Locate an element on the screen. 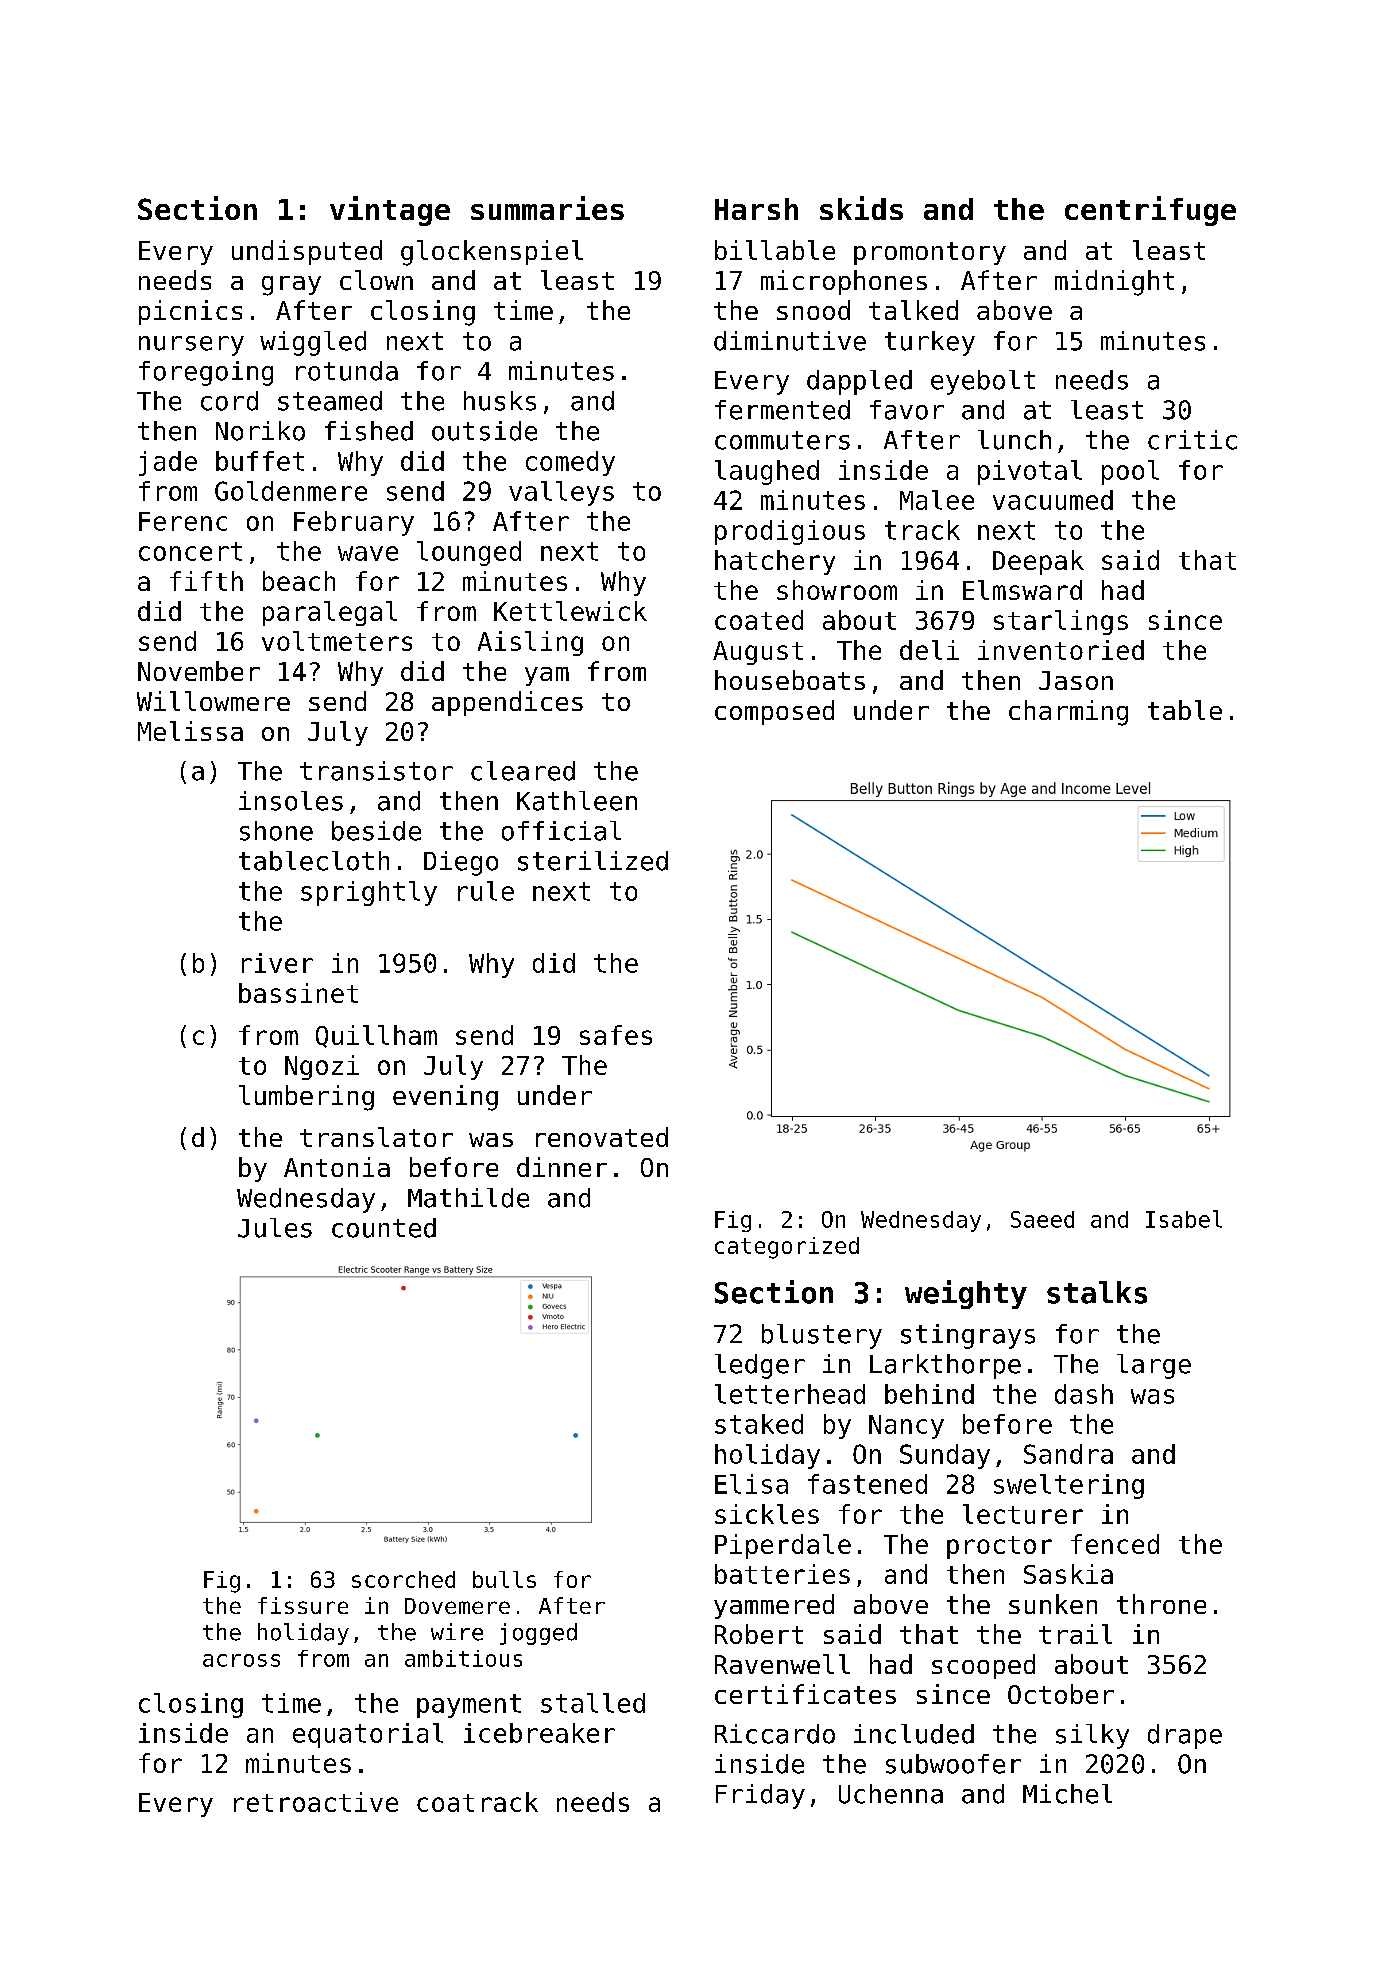 The width and height of the screenshot is (1386, 1969). Kathleen is located at coordinates (577, 801).
